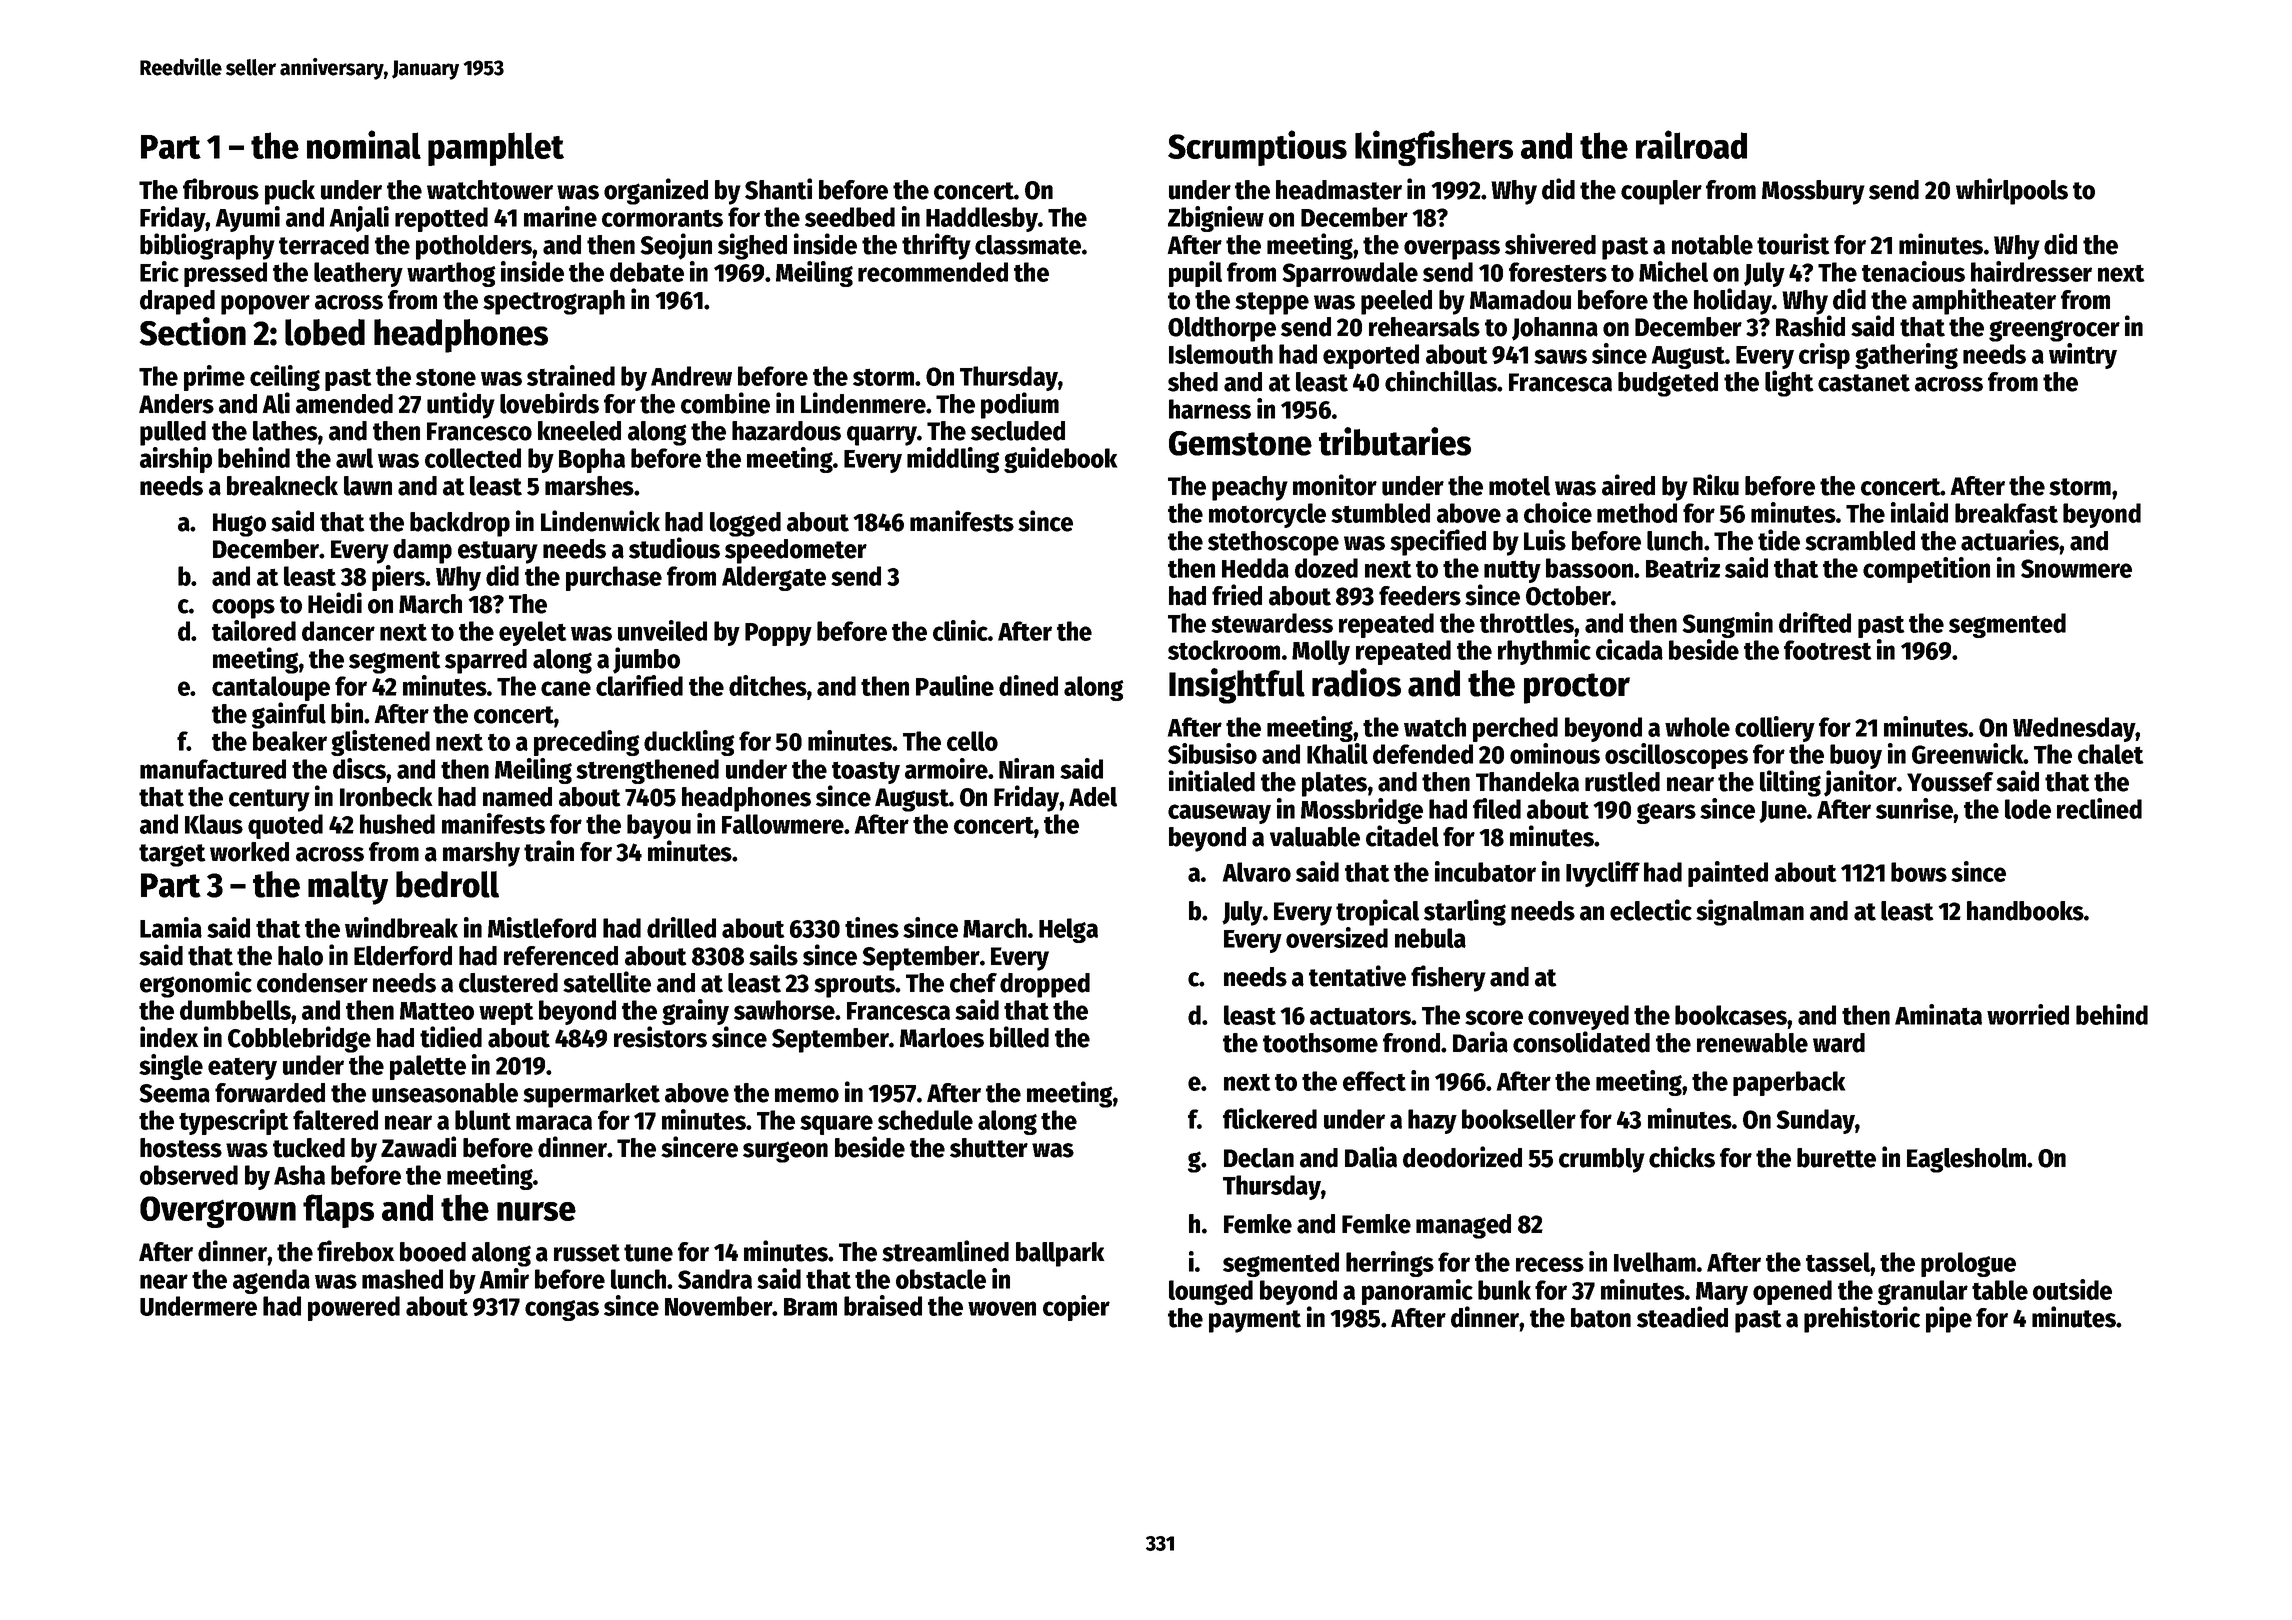  Describe the element at coordinates (1682, 1157) in the screenshot. I see `chicks` at that location.
